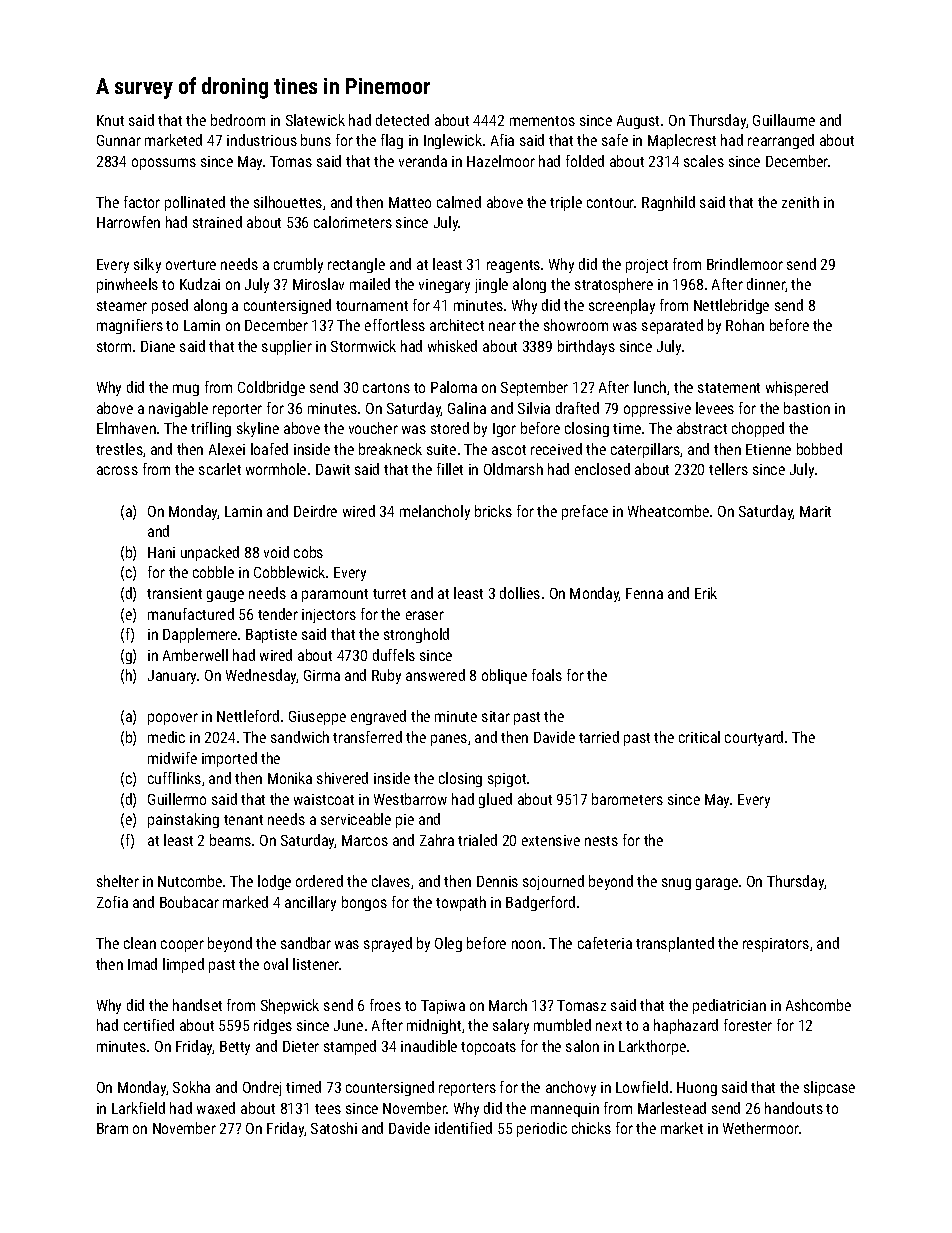 This page has width=952, height=1233. Describe the element at coordinates (717, 884) in the page. I see `garage` at that location.
